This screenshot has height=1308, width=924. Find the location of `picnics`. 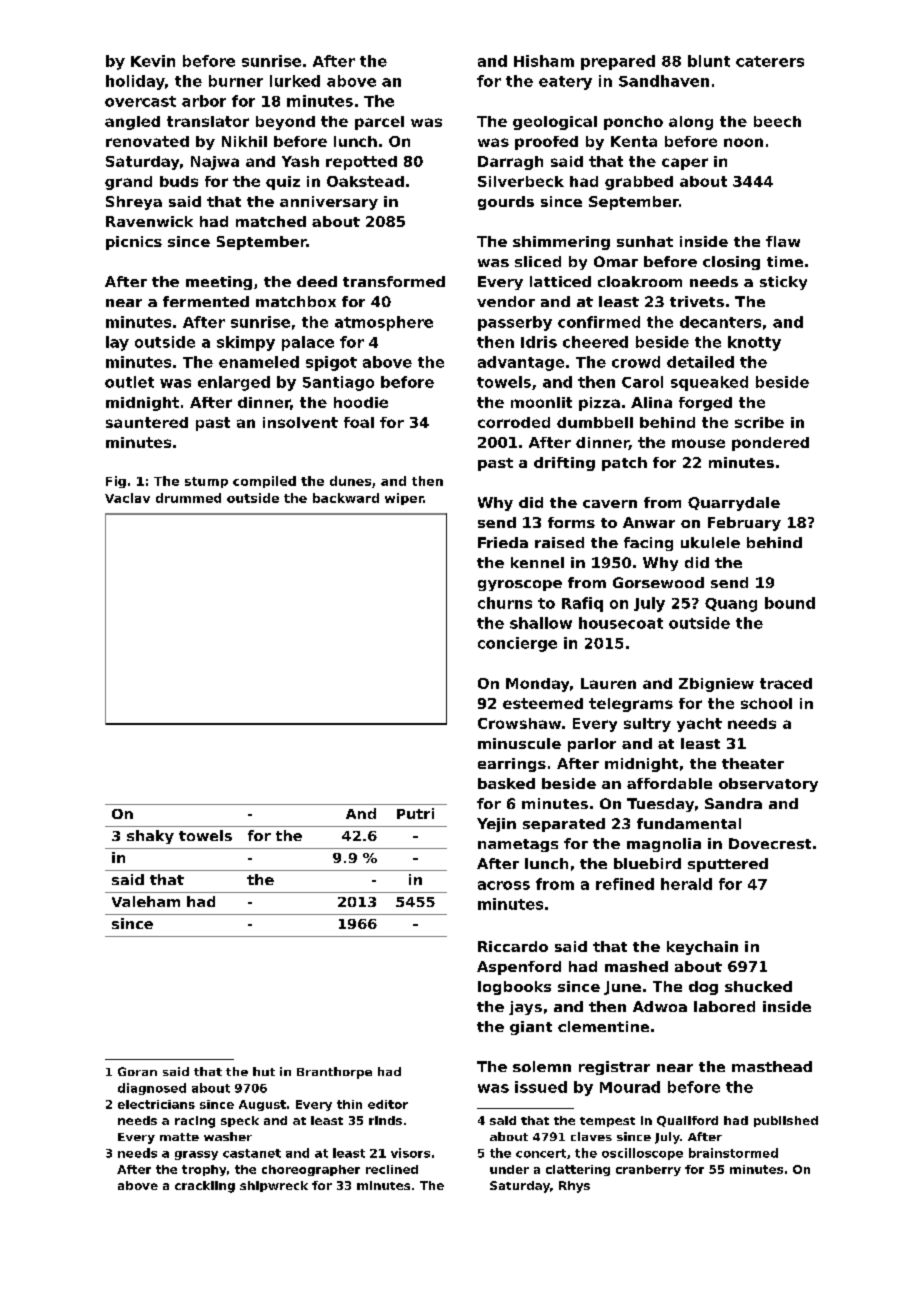

picnics is located at coordinates (134, 243).
